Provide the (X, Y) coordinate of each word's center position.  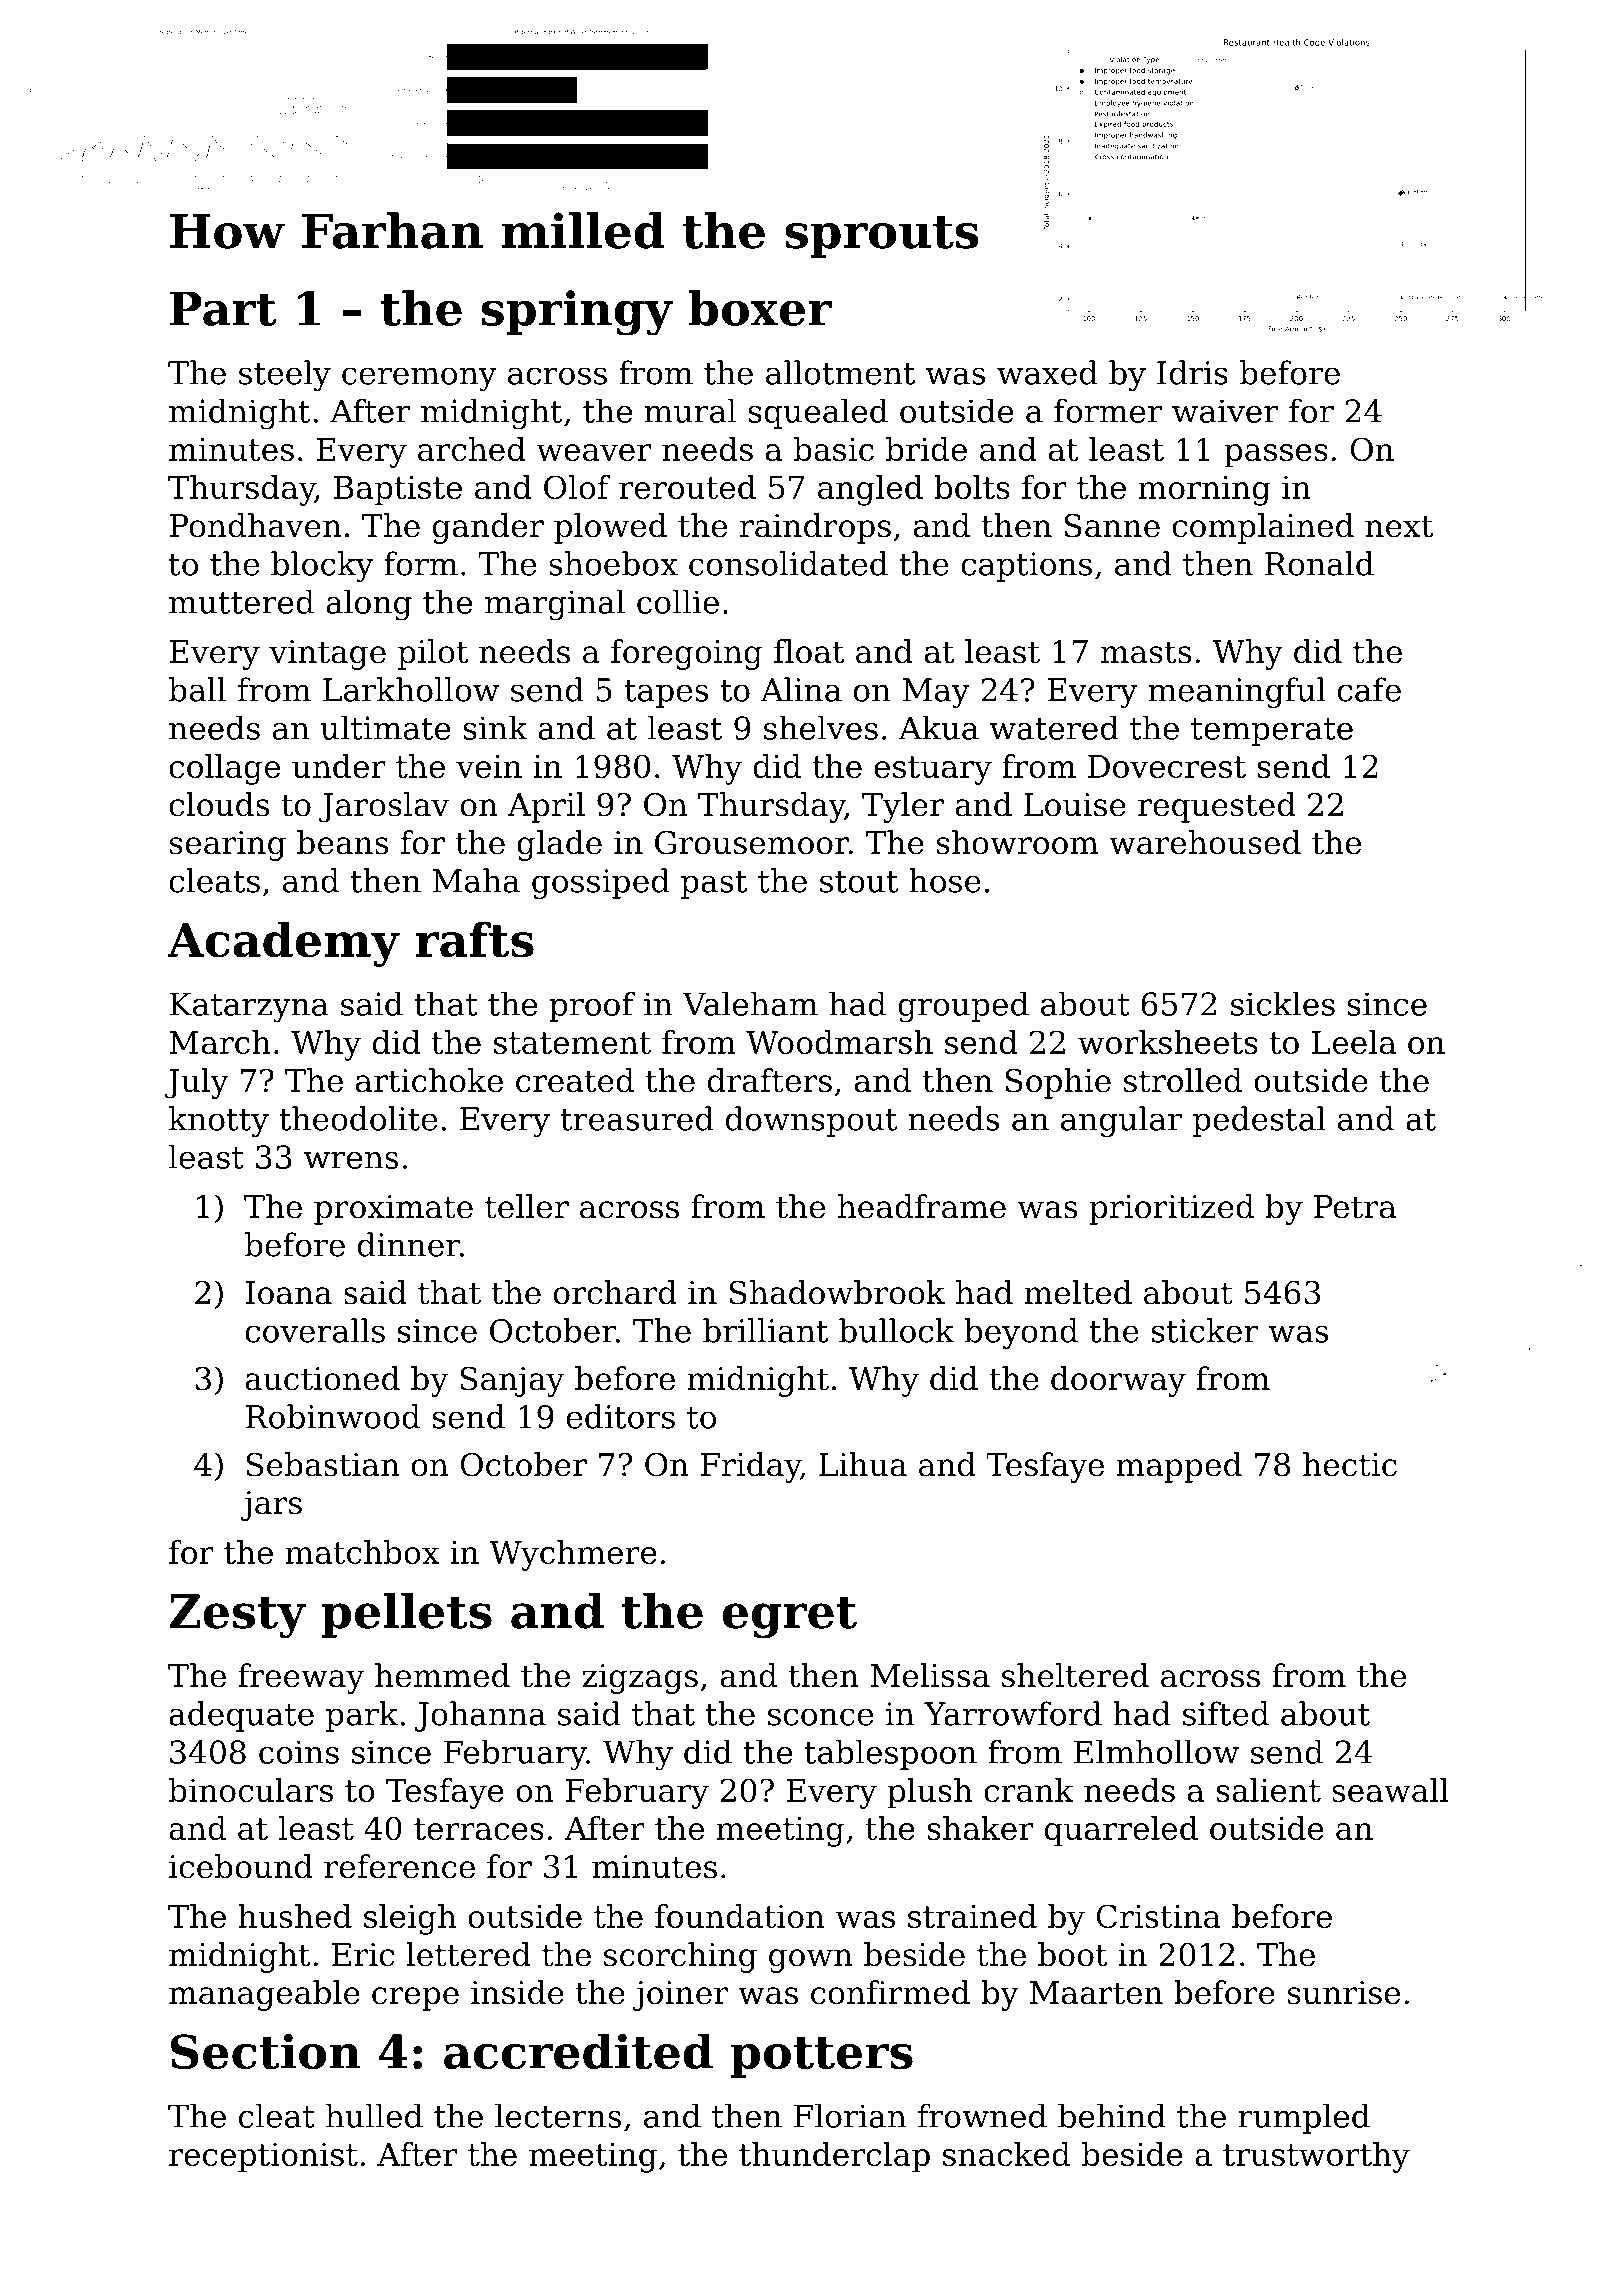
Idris (1192, 372)
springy (577, 313)
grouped (963, 1007)
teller (527, 1206)
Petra (1355, 1207)
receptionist (263, 2158)
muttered (241, 601)
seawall (1390, 1790)
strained (972, 1916)
